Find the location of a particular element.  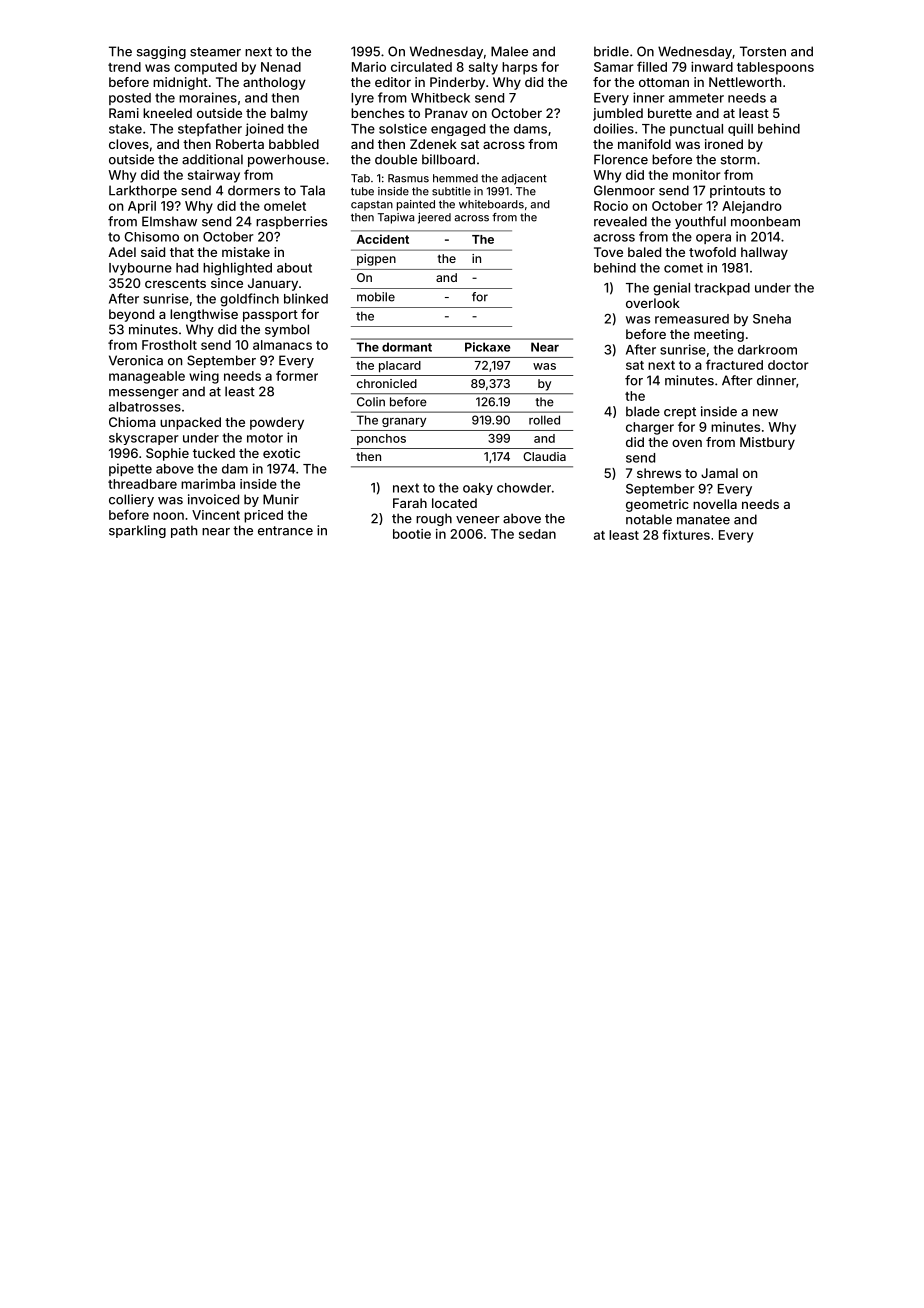

Tala is located at coordinates (312, 190).
